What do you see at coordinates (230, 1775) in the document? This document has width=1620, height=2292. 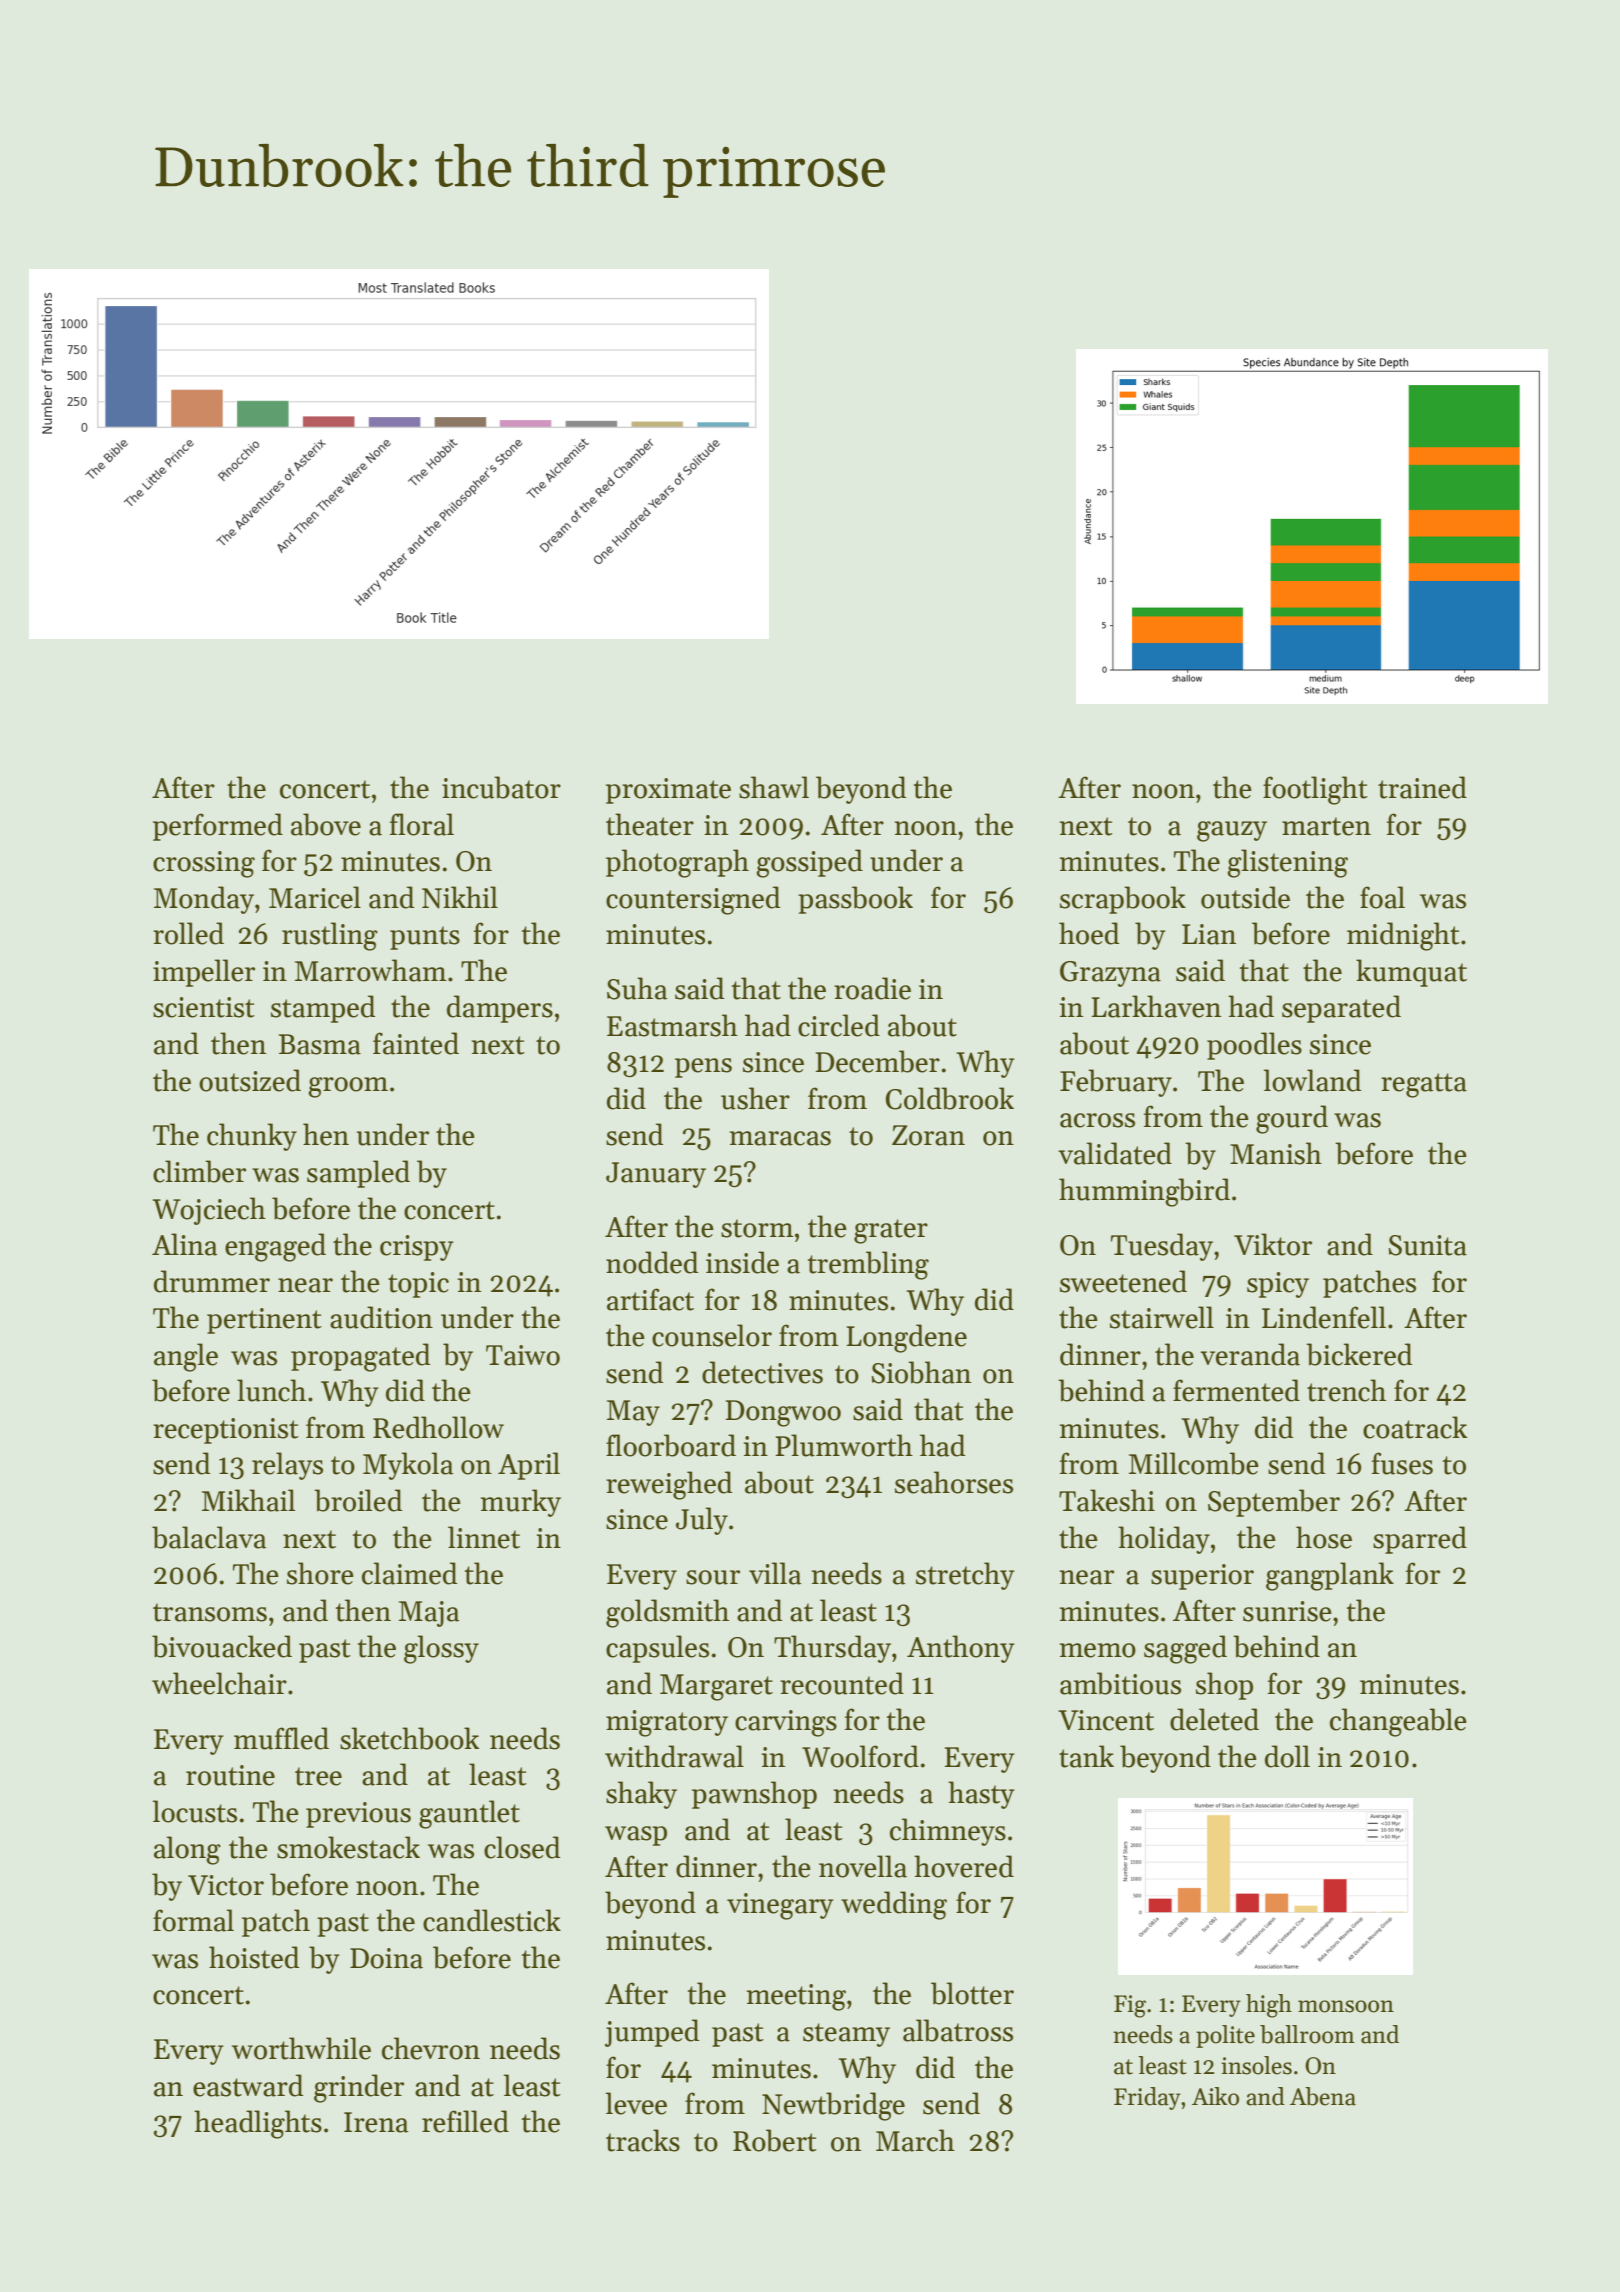 I see `routine` at bounding box center [230, 1775].
